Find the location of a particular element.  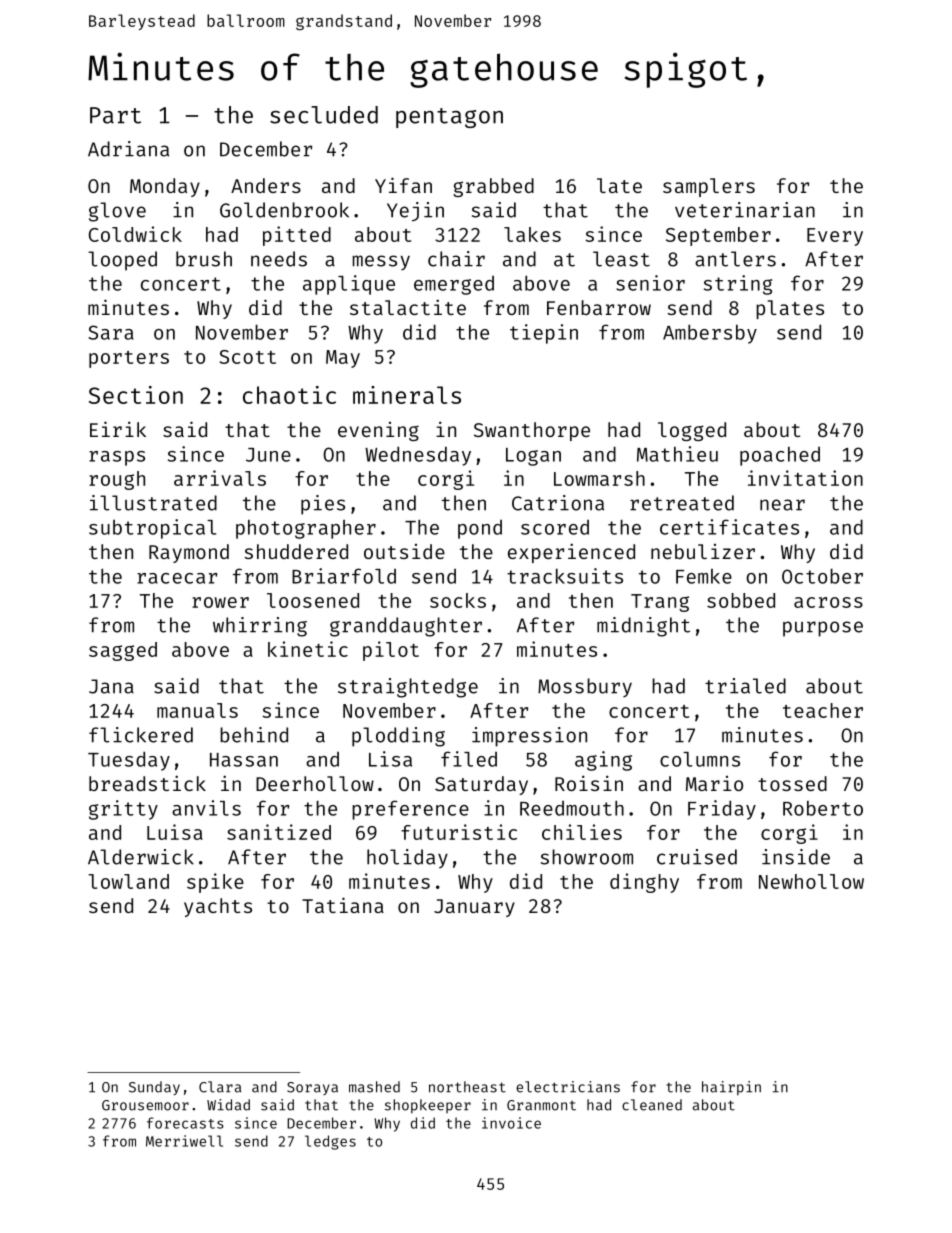

hairpin is located at coordinates (731, 1088).
